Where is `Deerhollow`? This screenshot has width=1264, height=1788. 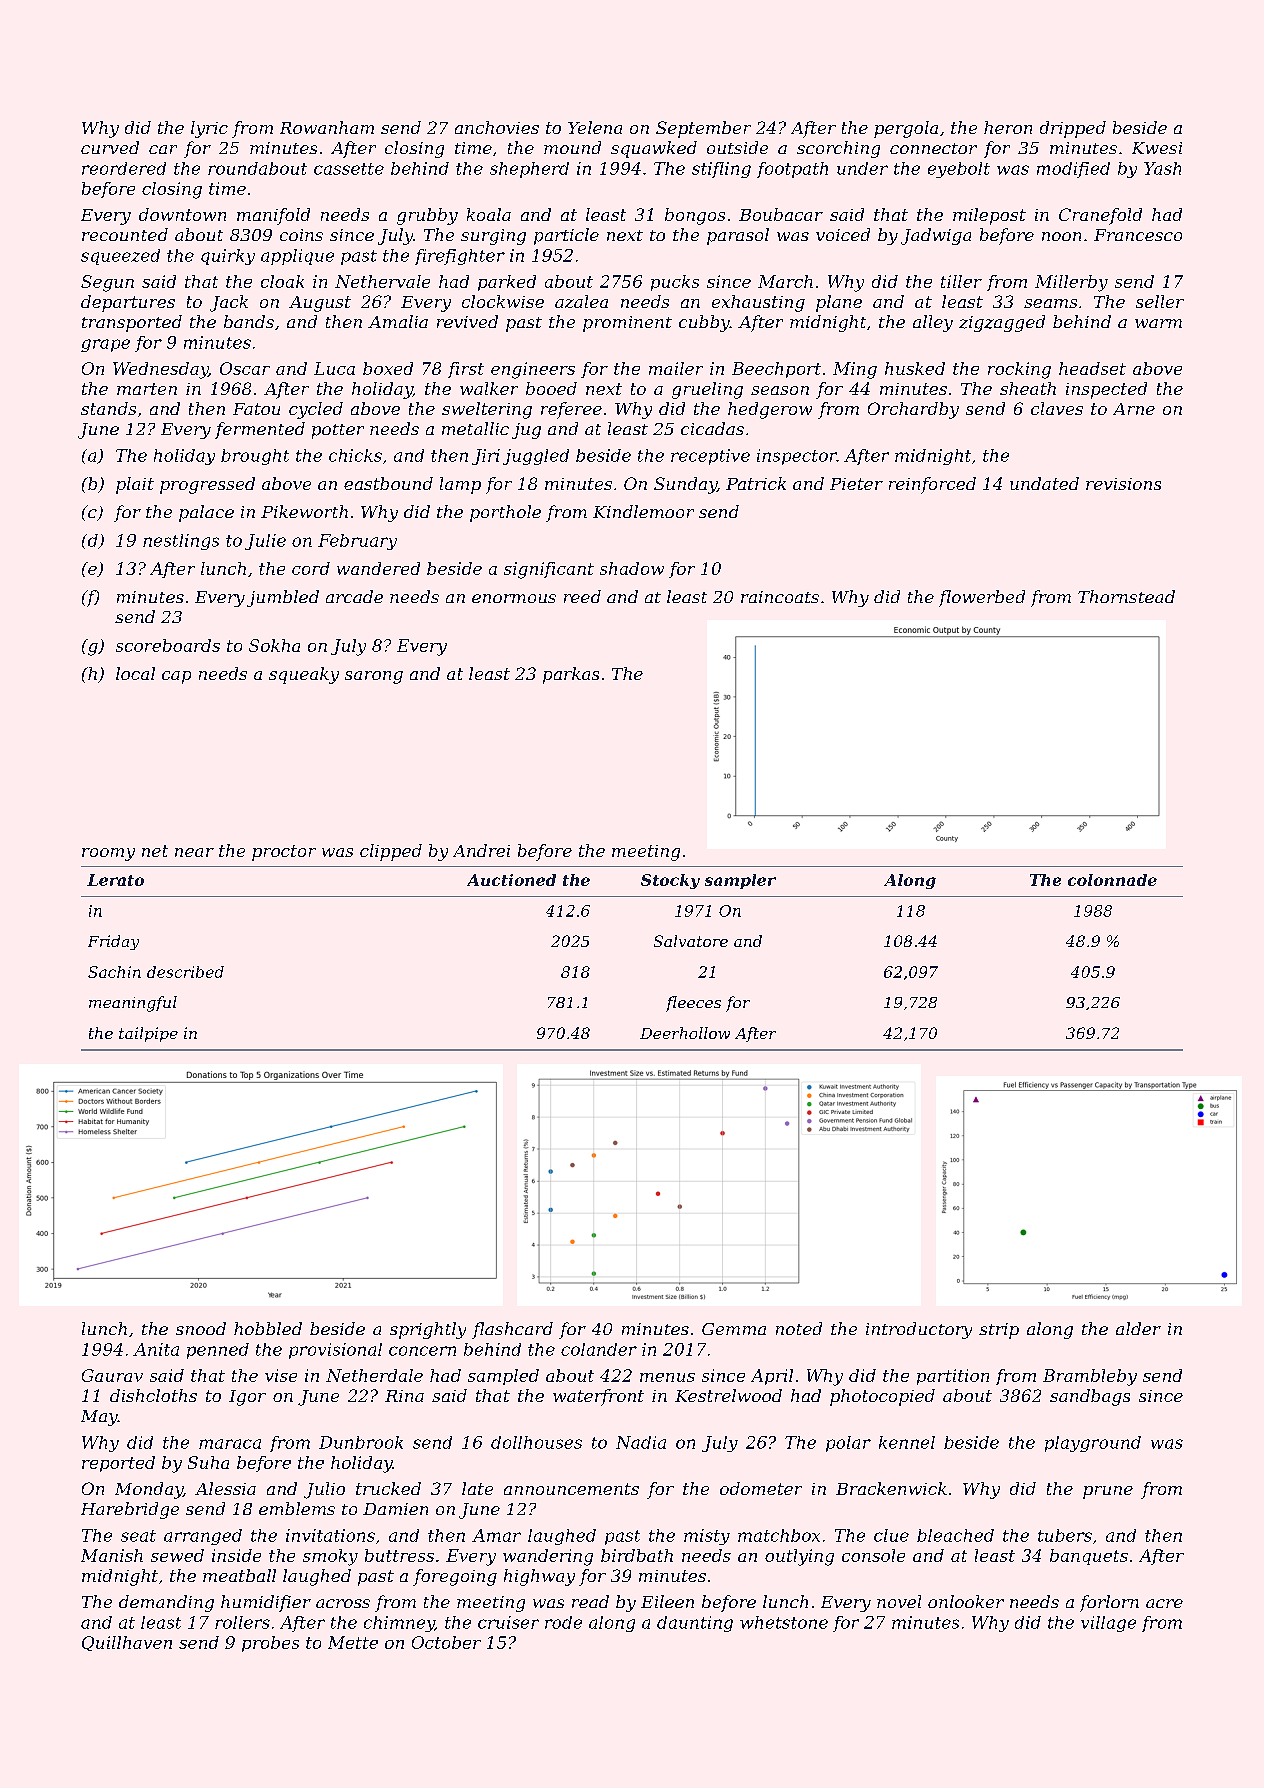
Deerhollow is located at coordinates (685, 1033).
